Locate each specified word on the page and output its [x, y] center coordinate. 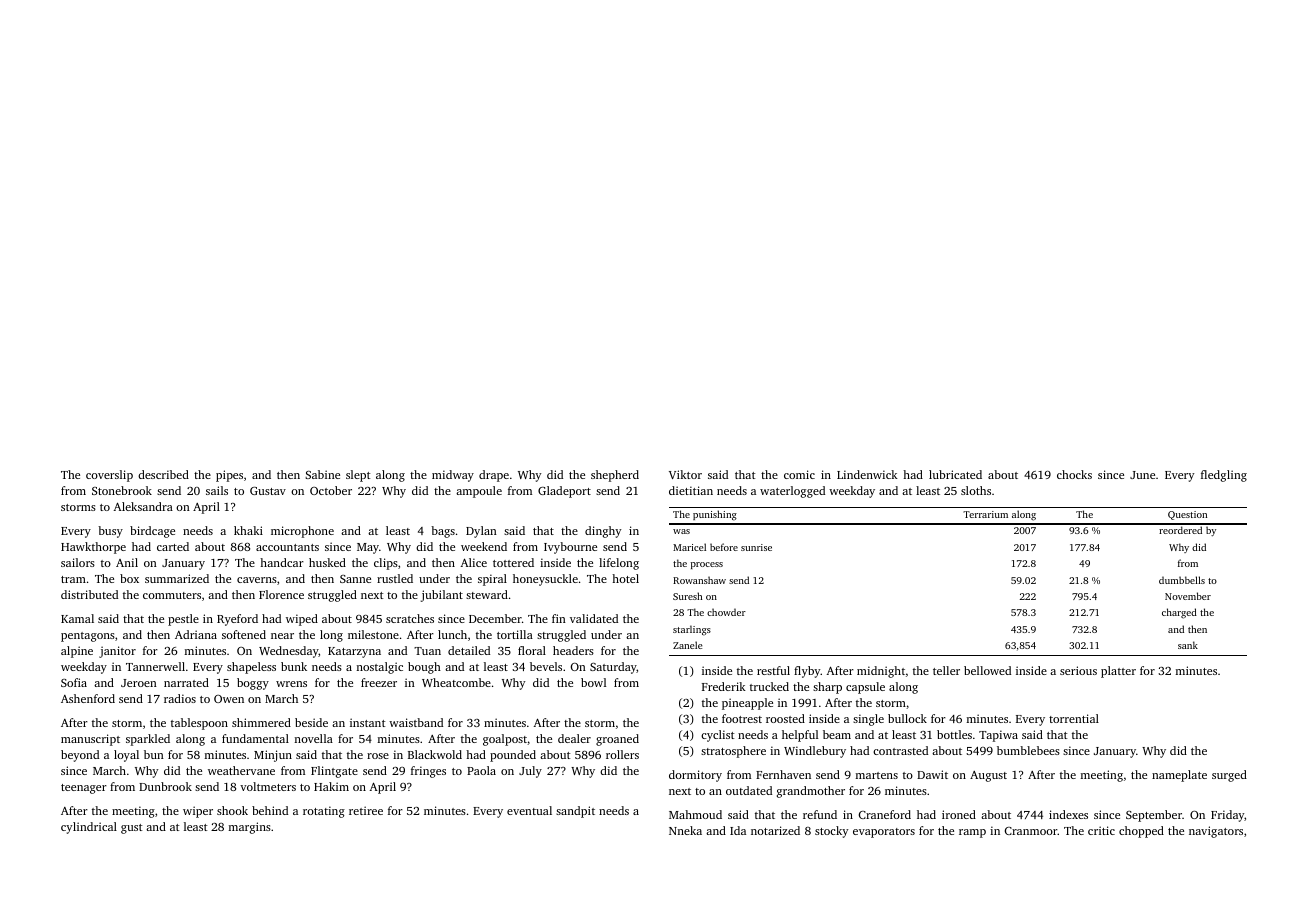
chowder [726, 612]
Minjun [273, 756]
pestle [183, 620]
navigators [1216, 832]
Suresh [687, 596]
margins [250, 828]
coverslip [109, 476]
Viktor [685, 474]
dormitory [695, 776]
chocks [1074, 474]
